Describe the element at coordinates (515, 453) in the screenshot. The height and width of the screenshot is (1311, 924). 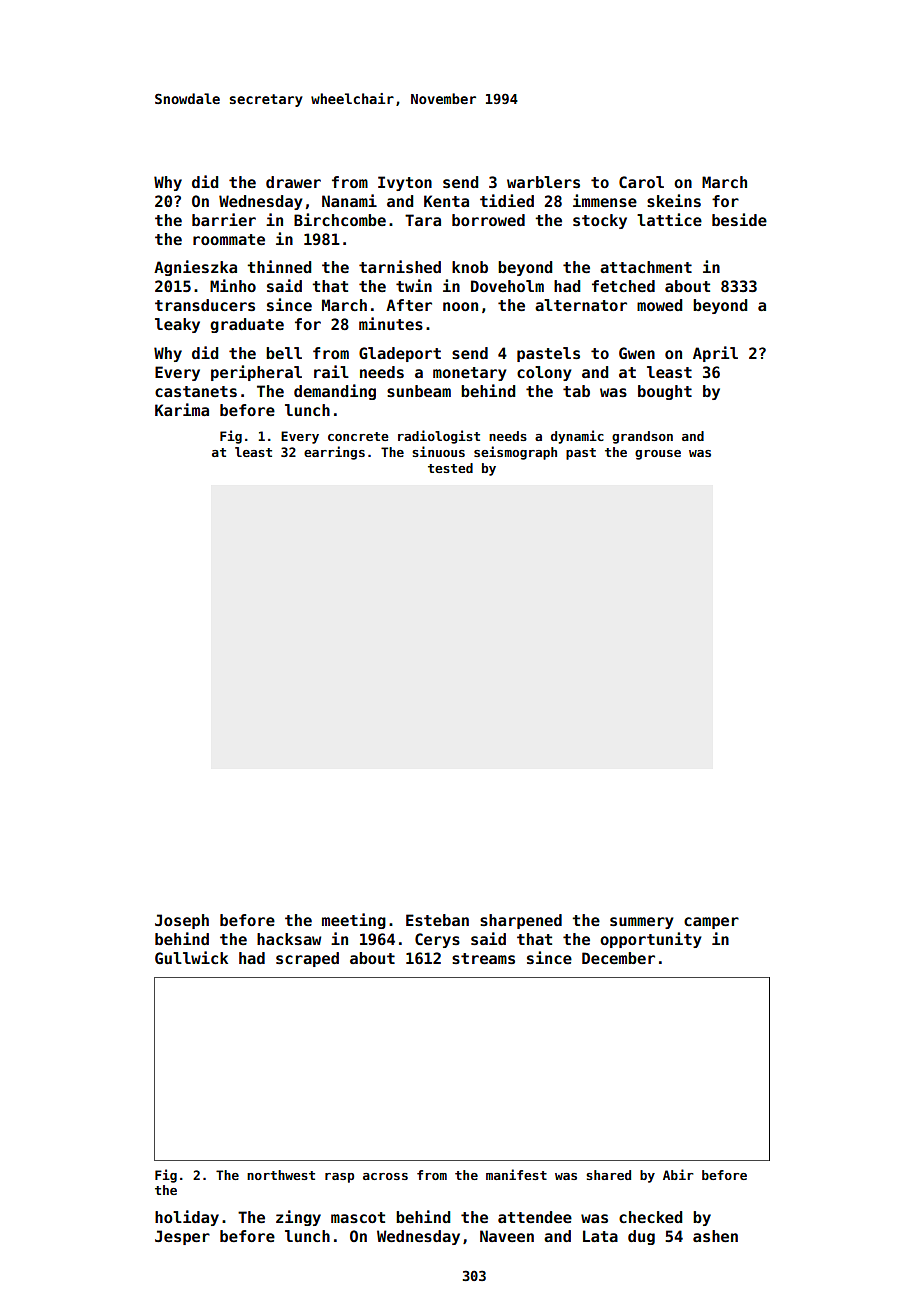
I see `seismograph` at that location.
